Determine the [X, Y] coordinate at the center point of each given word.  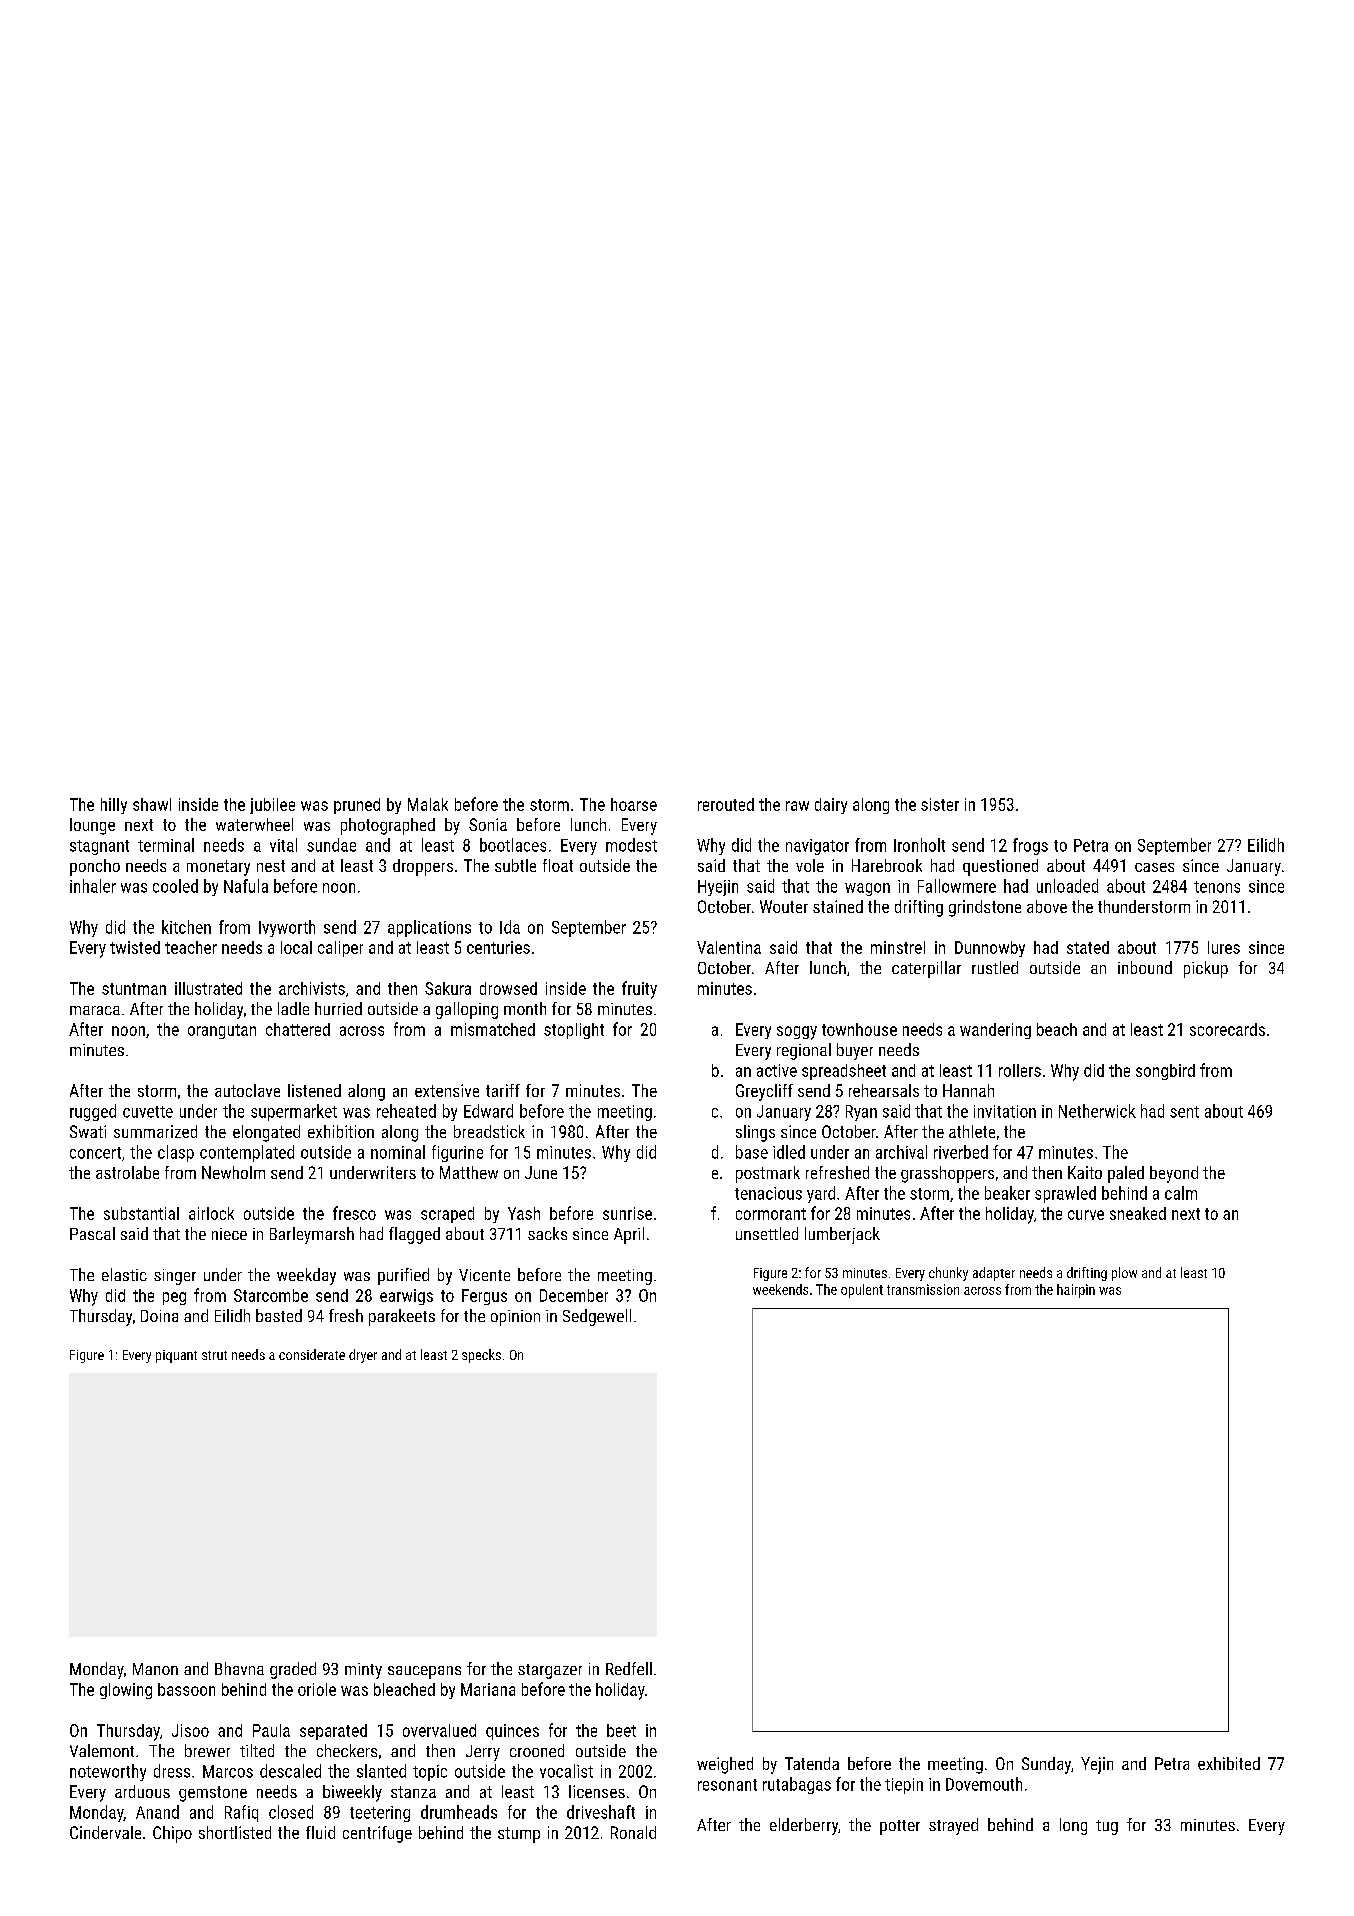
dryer [363, 1356]
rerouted [726, 804]
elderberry [804, 1826]
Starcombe [271, 1295]
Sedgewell [597, 1317]
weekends [780, 1289]
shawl [152, 804]
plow [1124, 1274]
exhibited [1229, 1763]
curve [1086, 1215]
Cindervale [105, 1832]
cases [1154, 867]
